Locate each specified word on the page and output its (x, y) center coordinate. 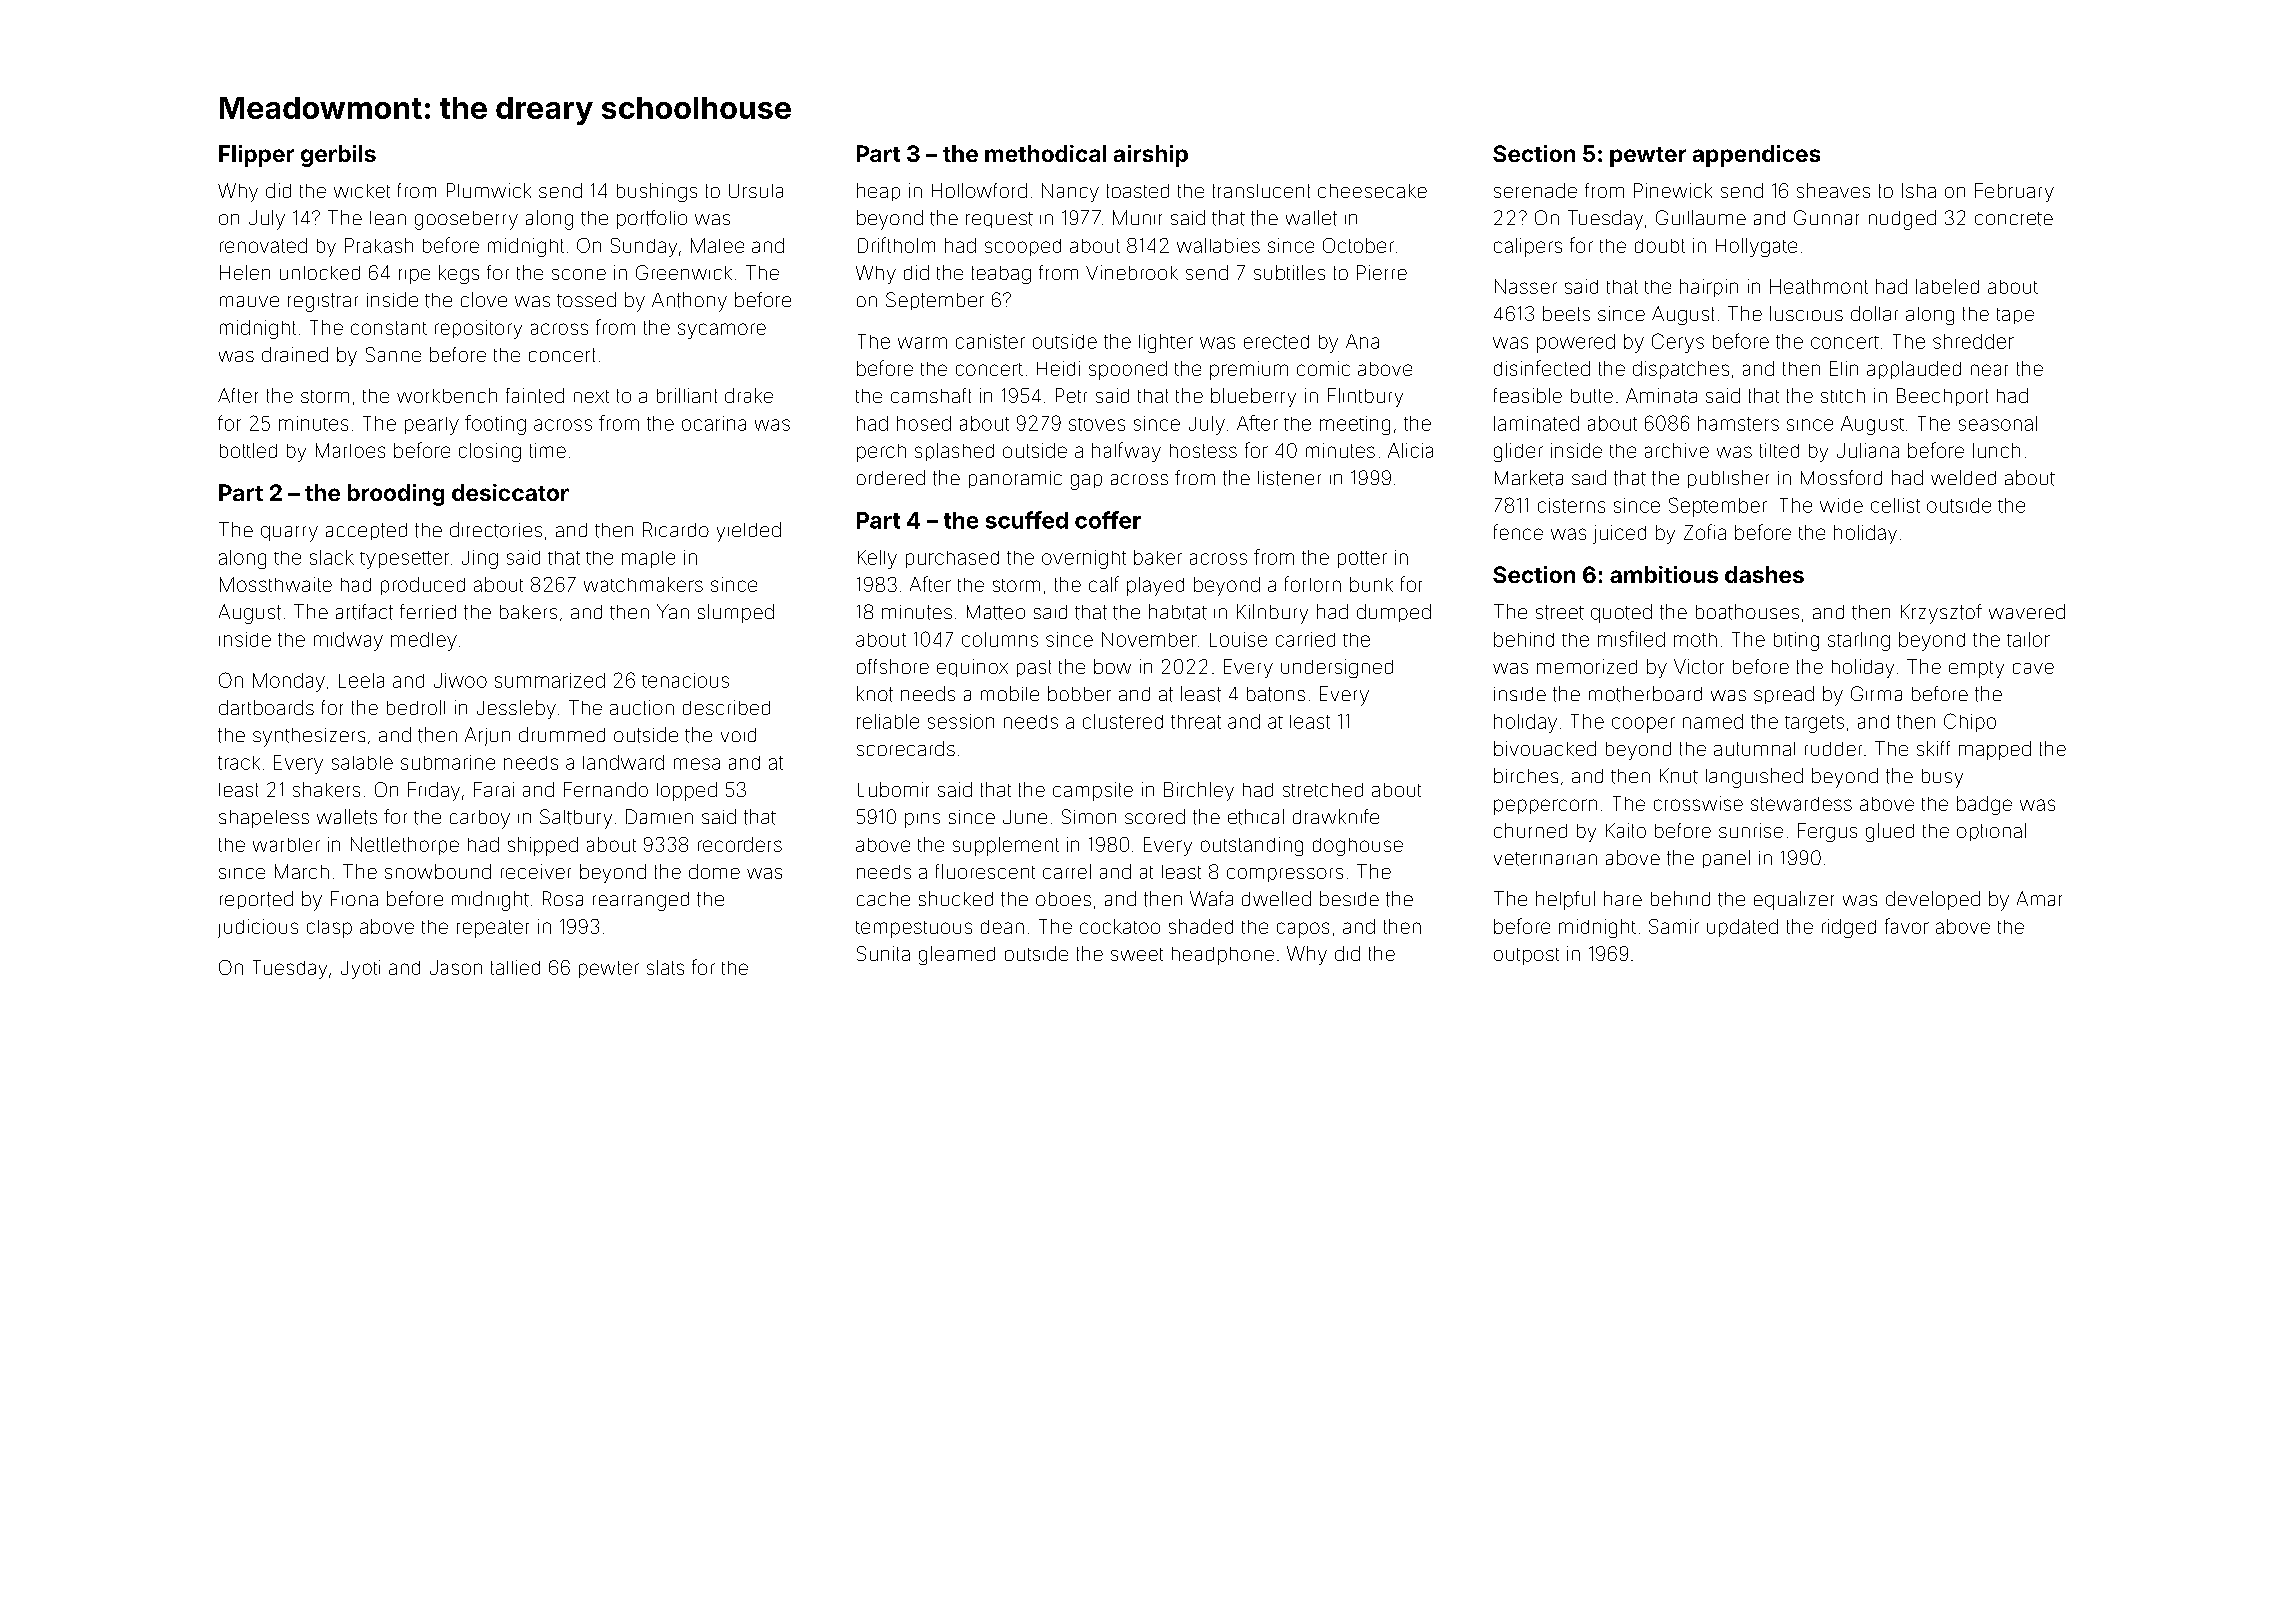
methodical (1045, 153)
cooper (1643, 725)
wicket (362, 191)
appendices (1756, 156)
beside (1349, 898)
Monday (289, 682)
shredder (1973, 341)
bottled (248, 450)
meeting (1355, 425)
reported (256, 900)
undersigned (1337, 668)
